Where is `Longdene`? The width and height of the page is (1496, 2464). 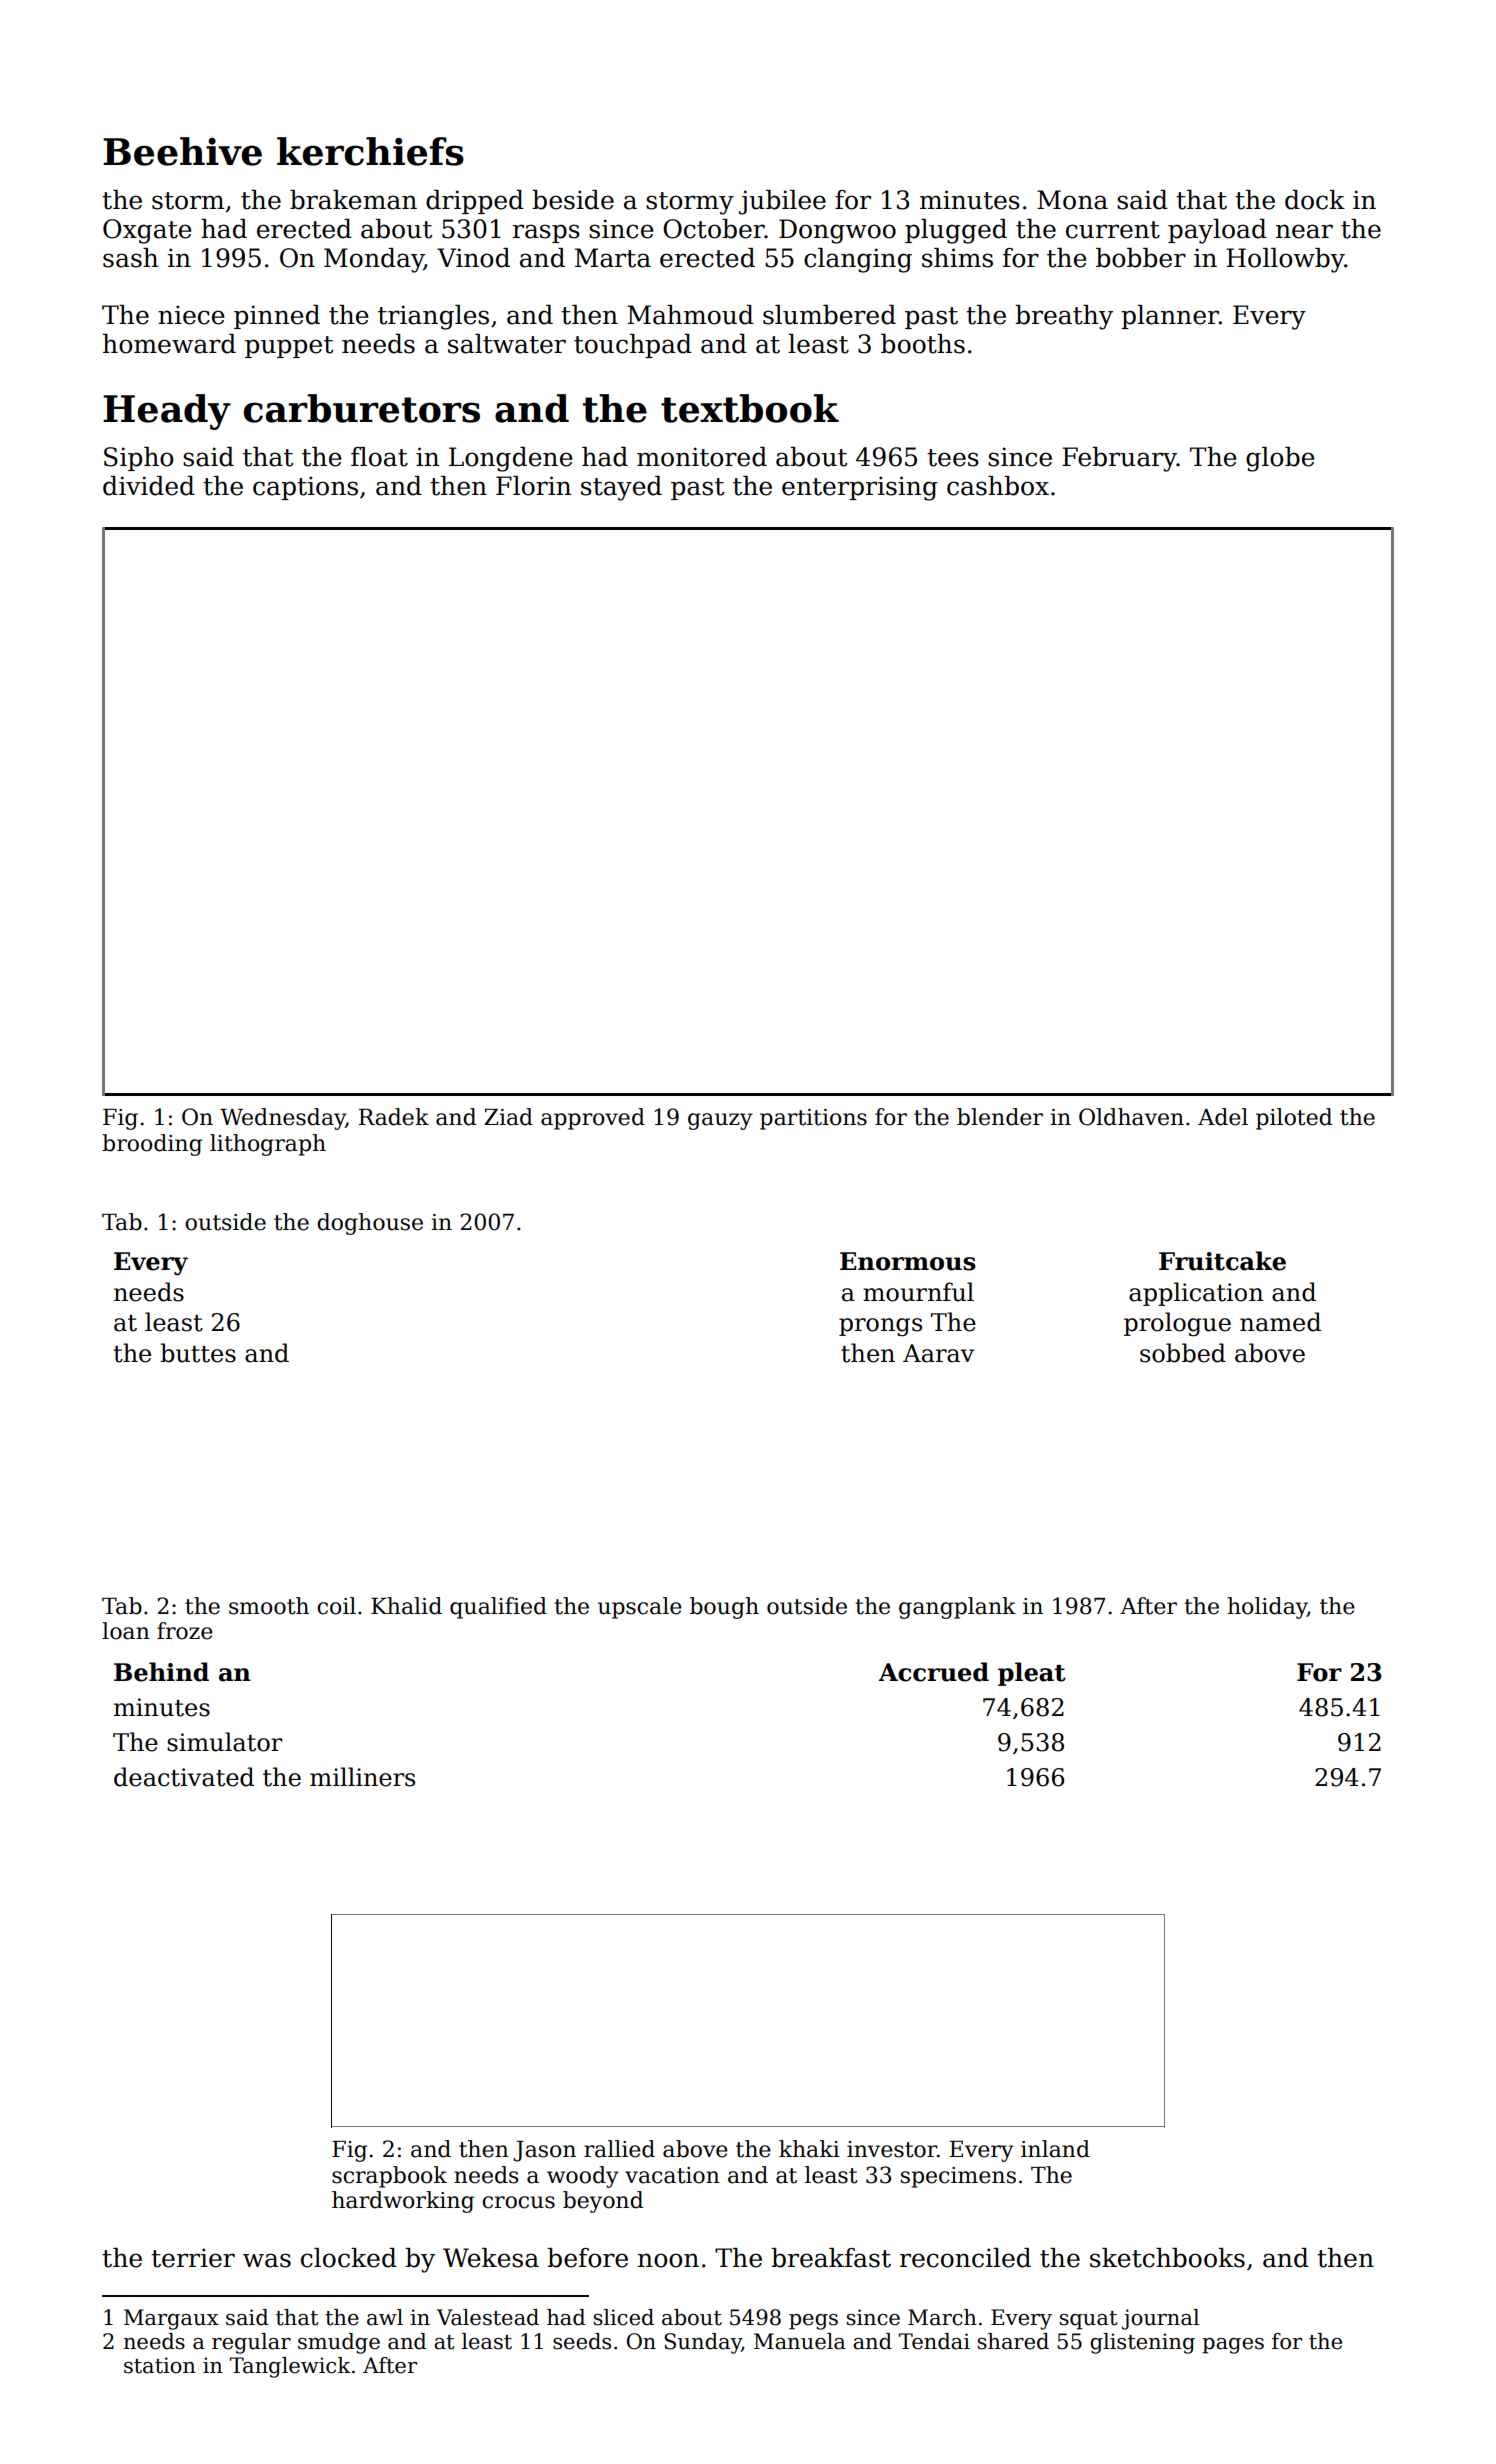
Longdene is located at coordinates (510, 459).
